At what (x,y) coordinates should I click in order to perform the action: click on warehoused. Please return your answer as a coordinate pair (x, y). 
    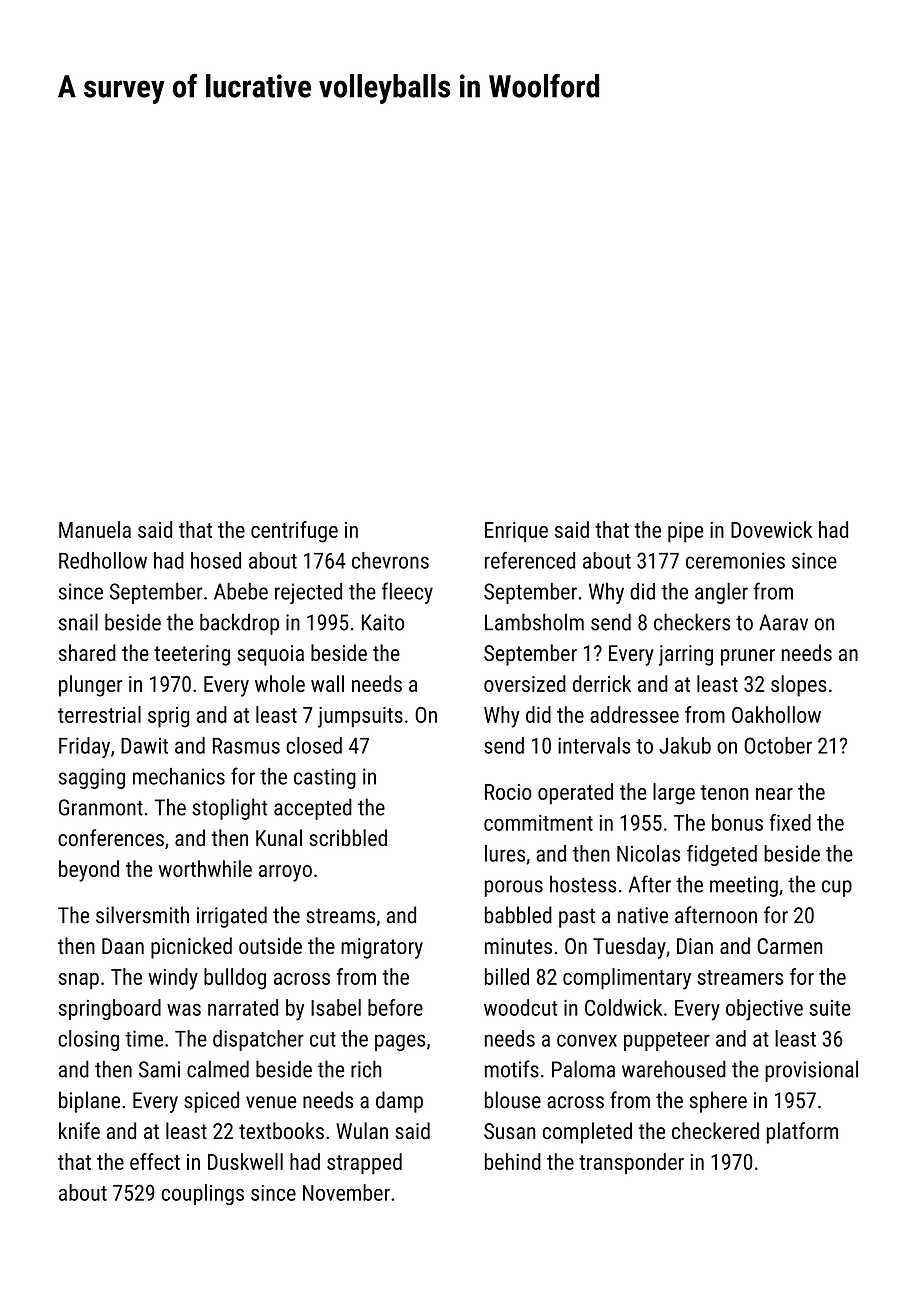
    Looking at the image, I should click on (674, 1069).
